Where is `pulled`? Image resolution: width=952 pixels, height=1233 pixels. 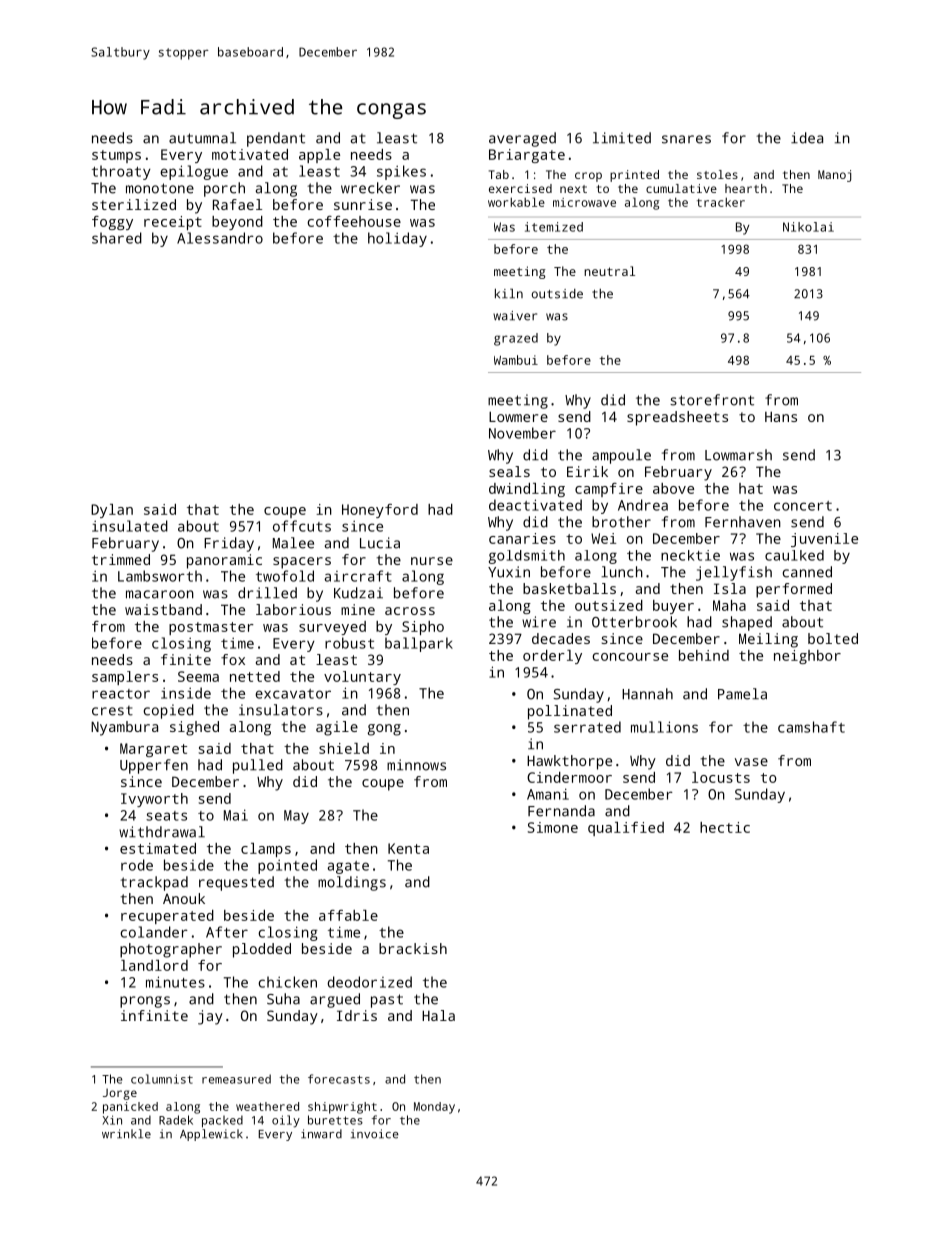 pulled is located at coordinates (258, 766).
